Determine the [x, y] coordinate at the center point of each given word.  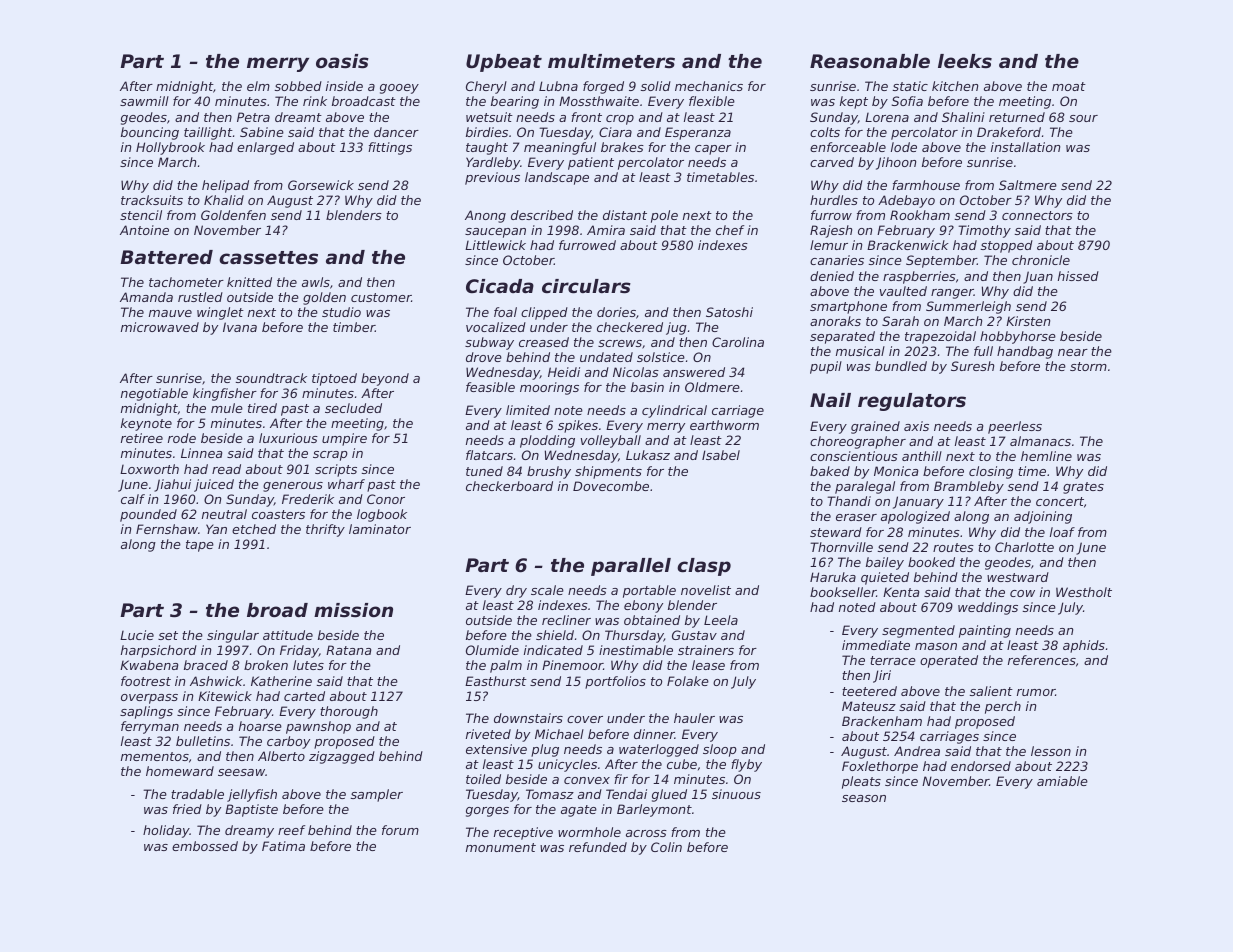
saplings [146, 712]
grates [1083, 488]
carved [832, 162]
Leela [721, 620]
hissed [1078, 276]
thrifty [325, 530]
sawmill [144, 101]
